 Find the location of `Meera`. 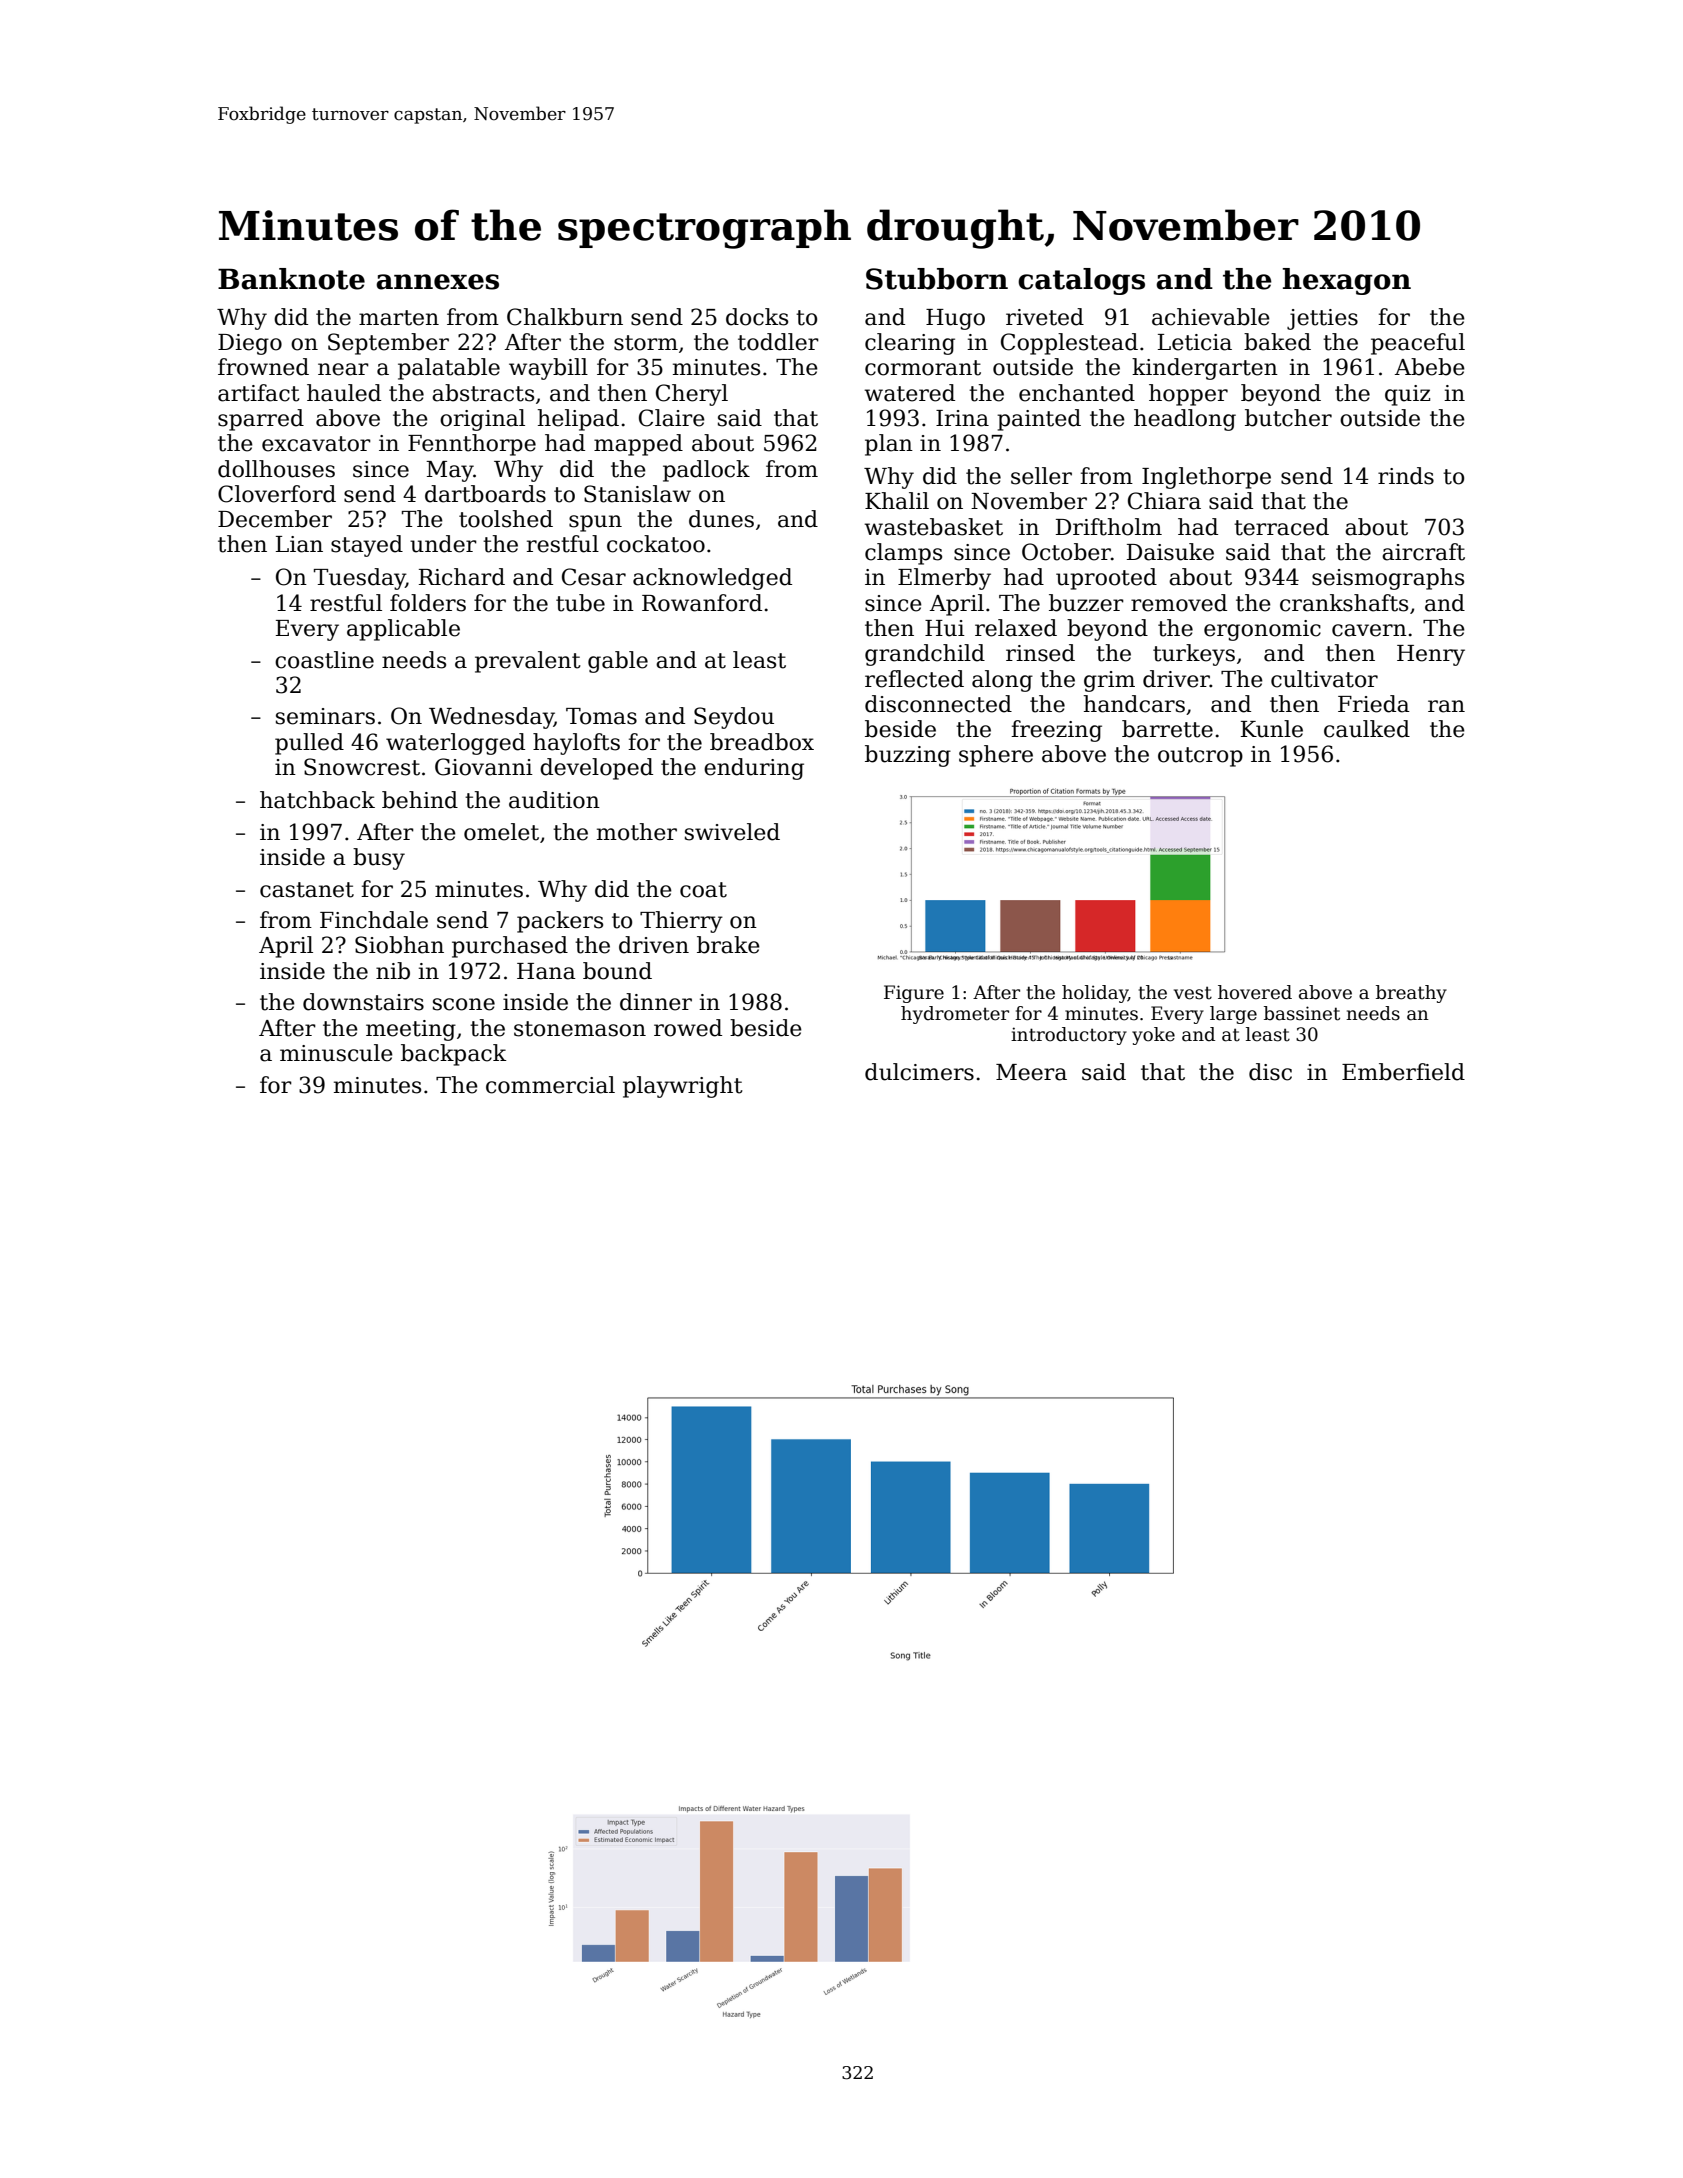

Meera is located at coordinates (1031, 1072).
